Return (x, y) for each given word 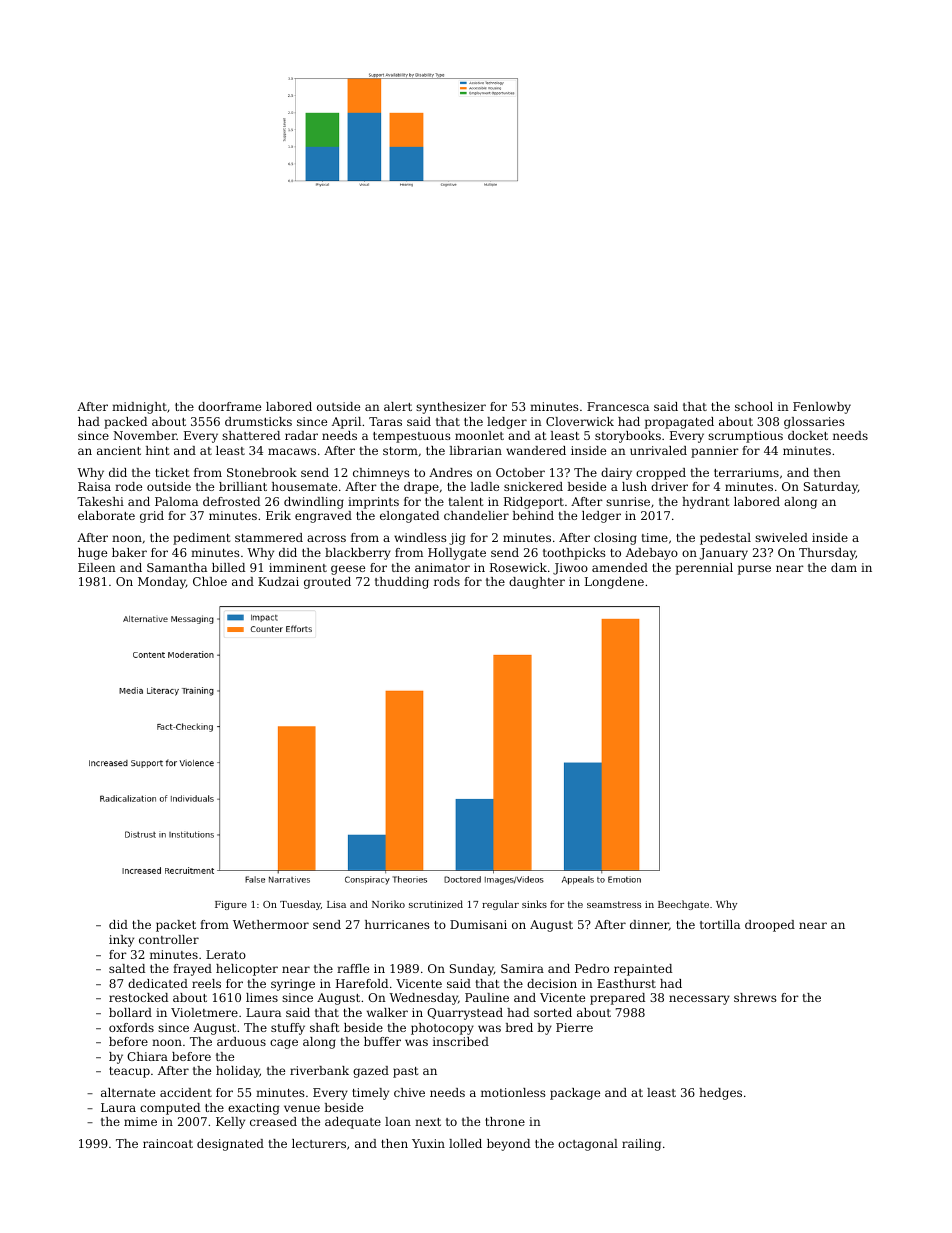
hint (157, 450)
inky (121, 941)
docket (808, 435)
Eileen (97, 567)
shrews (755, 997)
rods (447, 581)
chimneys (381, 474)
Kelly (230, 1123)
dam (844, 567)
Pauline (487, 997)
